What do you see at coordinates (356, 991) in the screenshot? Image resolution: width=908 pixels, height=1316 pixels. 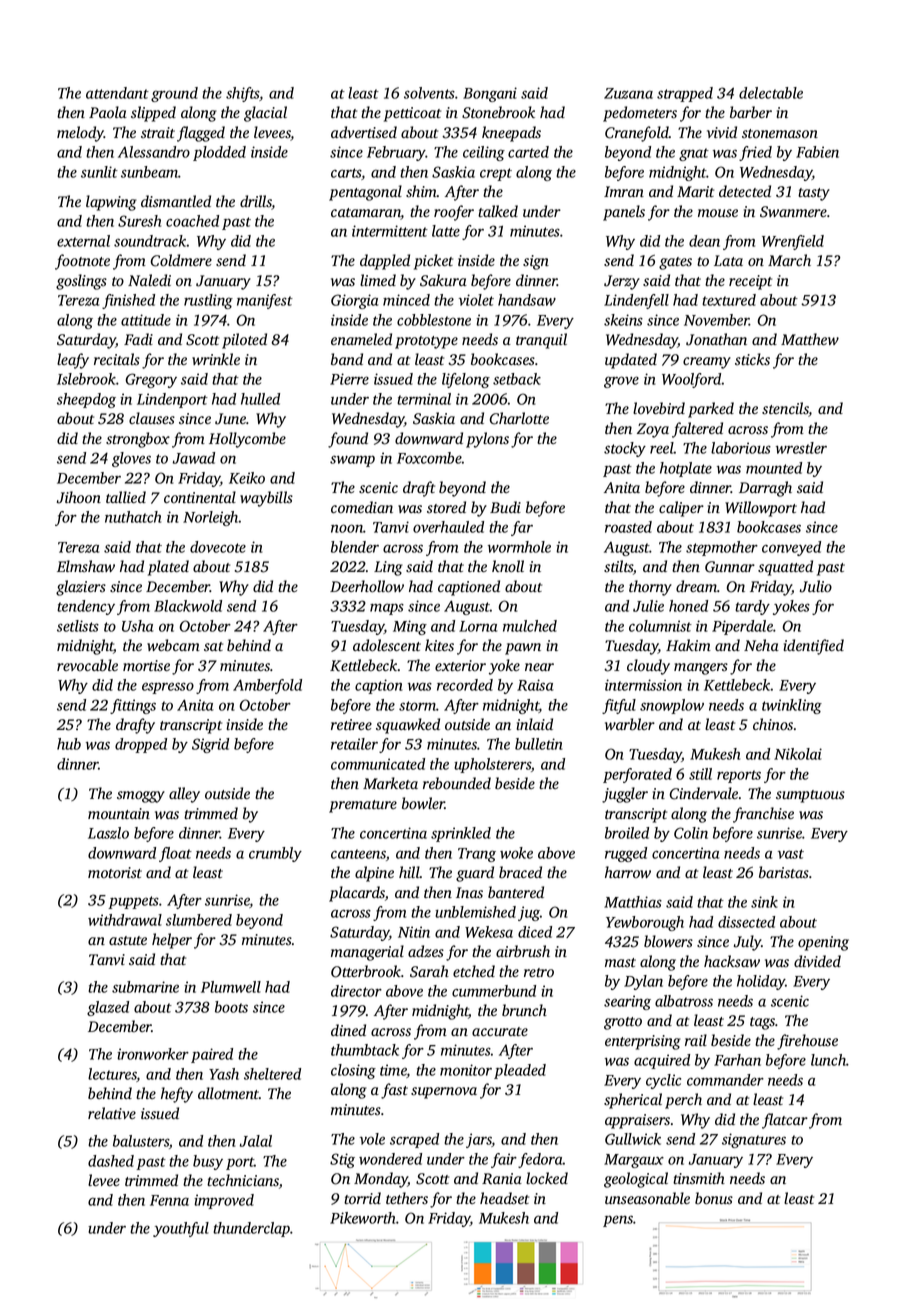 I see `director` at bounding box center [356, 991].
